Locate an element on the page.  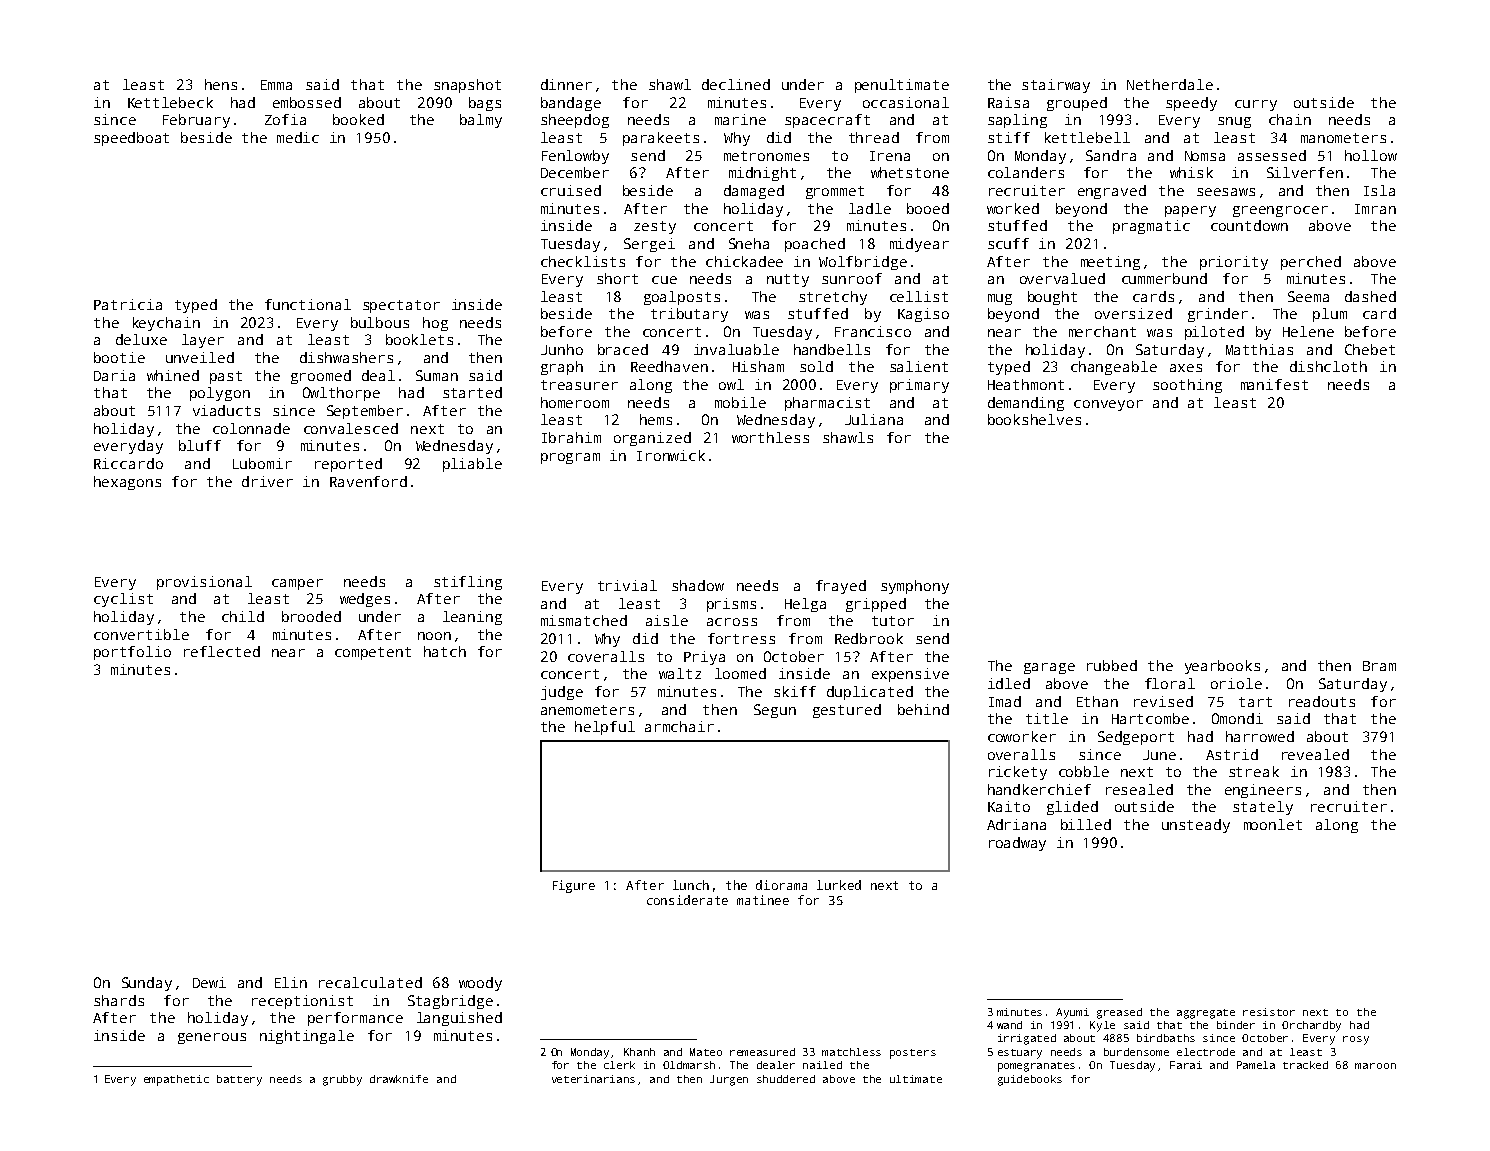
Patricia is located at coordinates (128, 304).
